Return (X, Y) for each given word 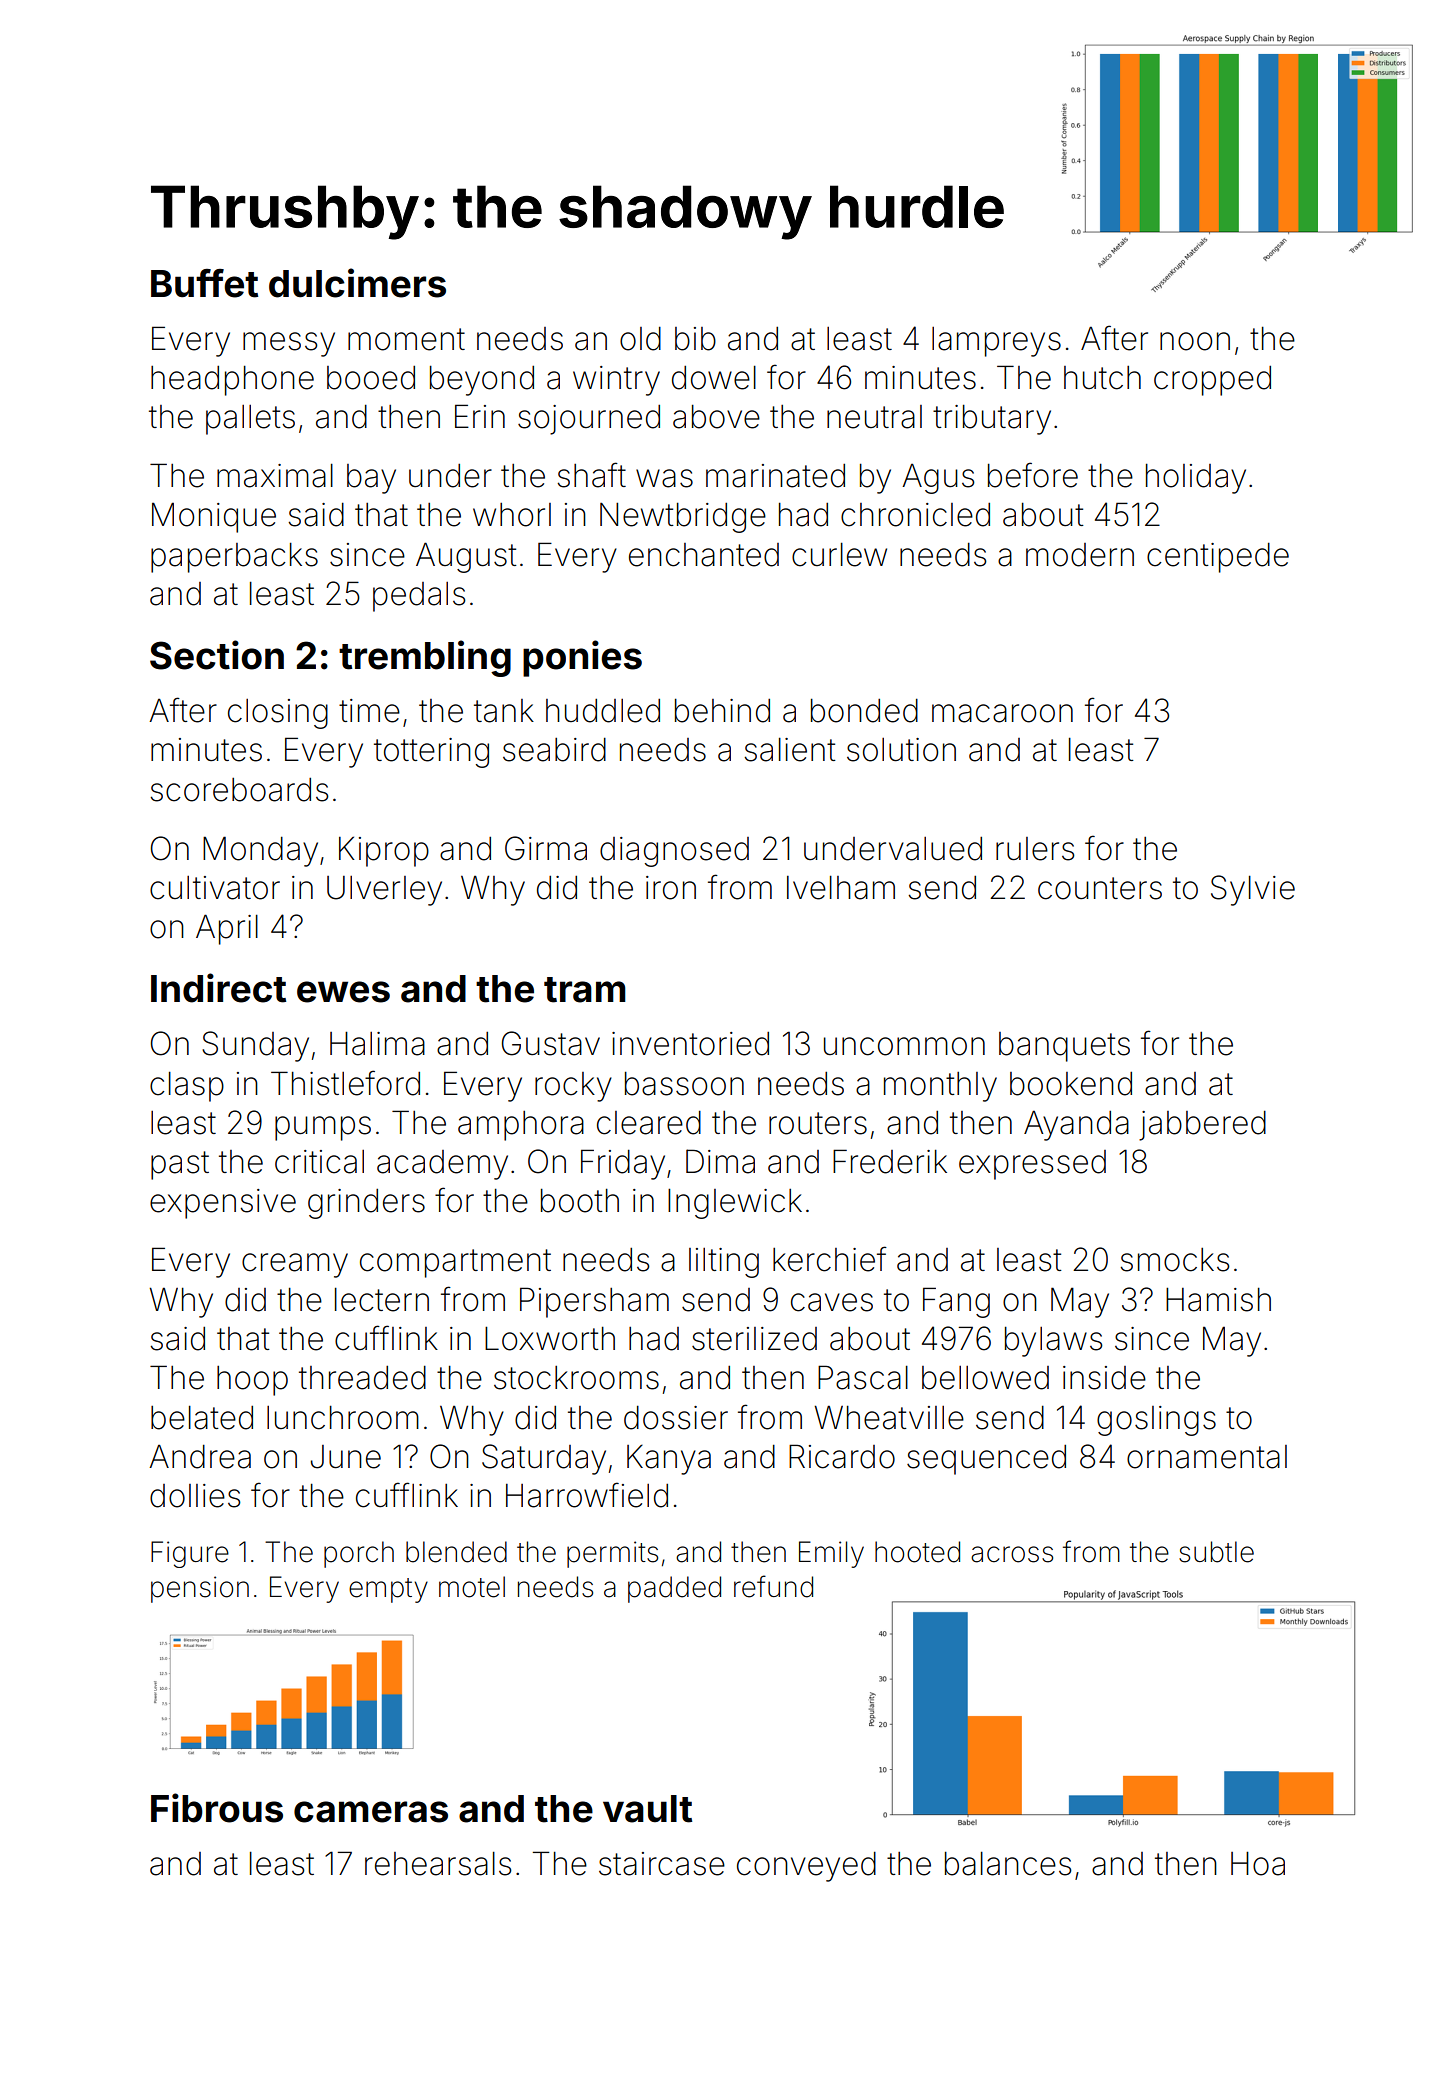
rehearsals (438, 1864)
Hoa (1258, 1864)
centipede (1218, 558)
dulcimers (357, 283)
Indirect (218, 988)
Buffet (204, 283)
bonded (864, 711)
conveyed (806, 1867)
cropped (1212, 381)
